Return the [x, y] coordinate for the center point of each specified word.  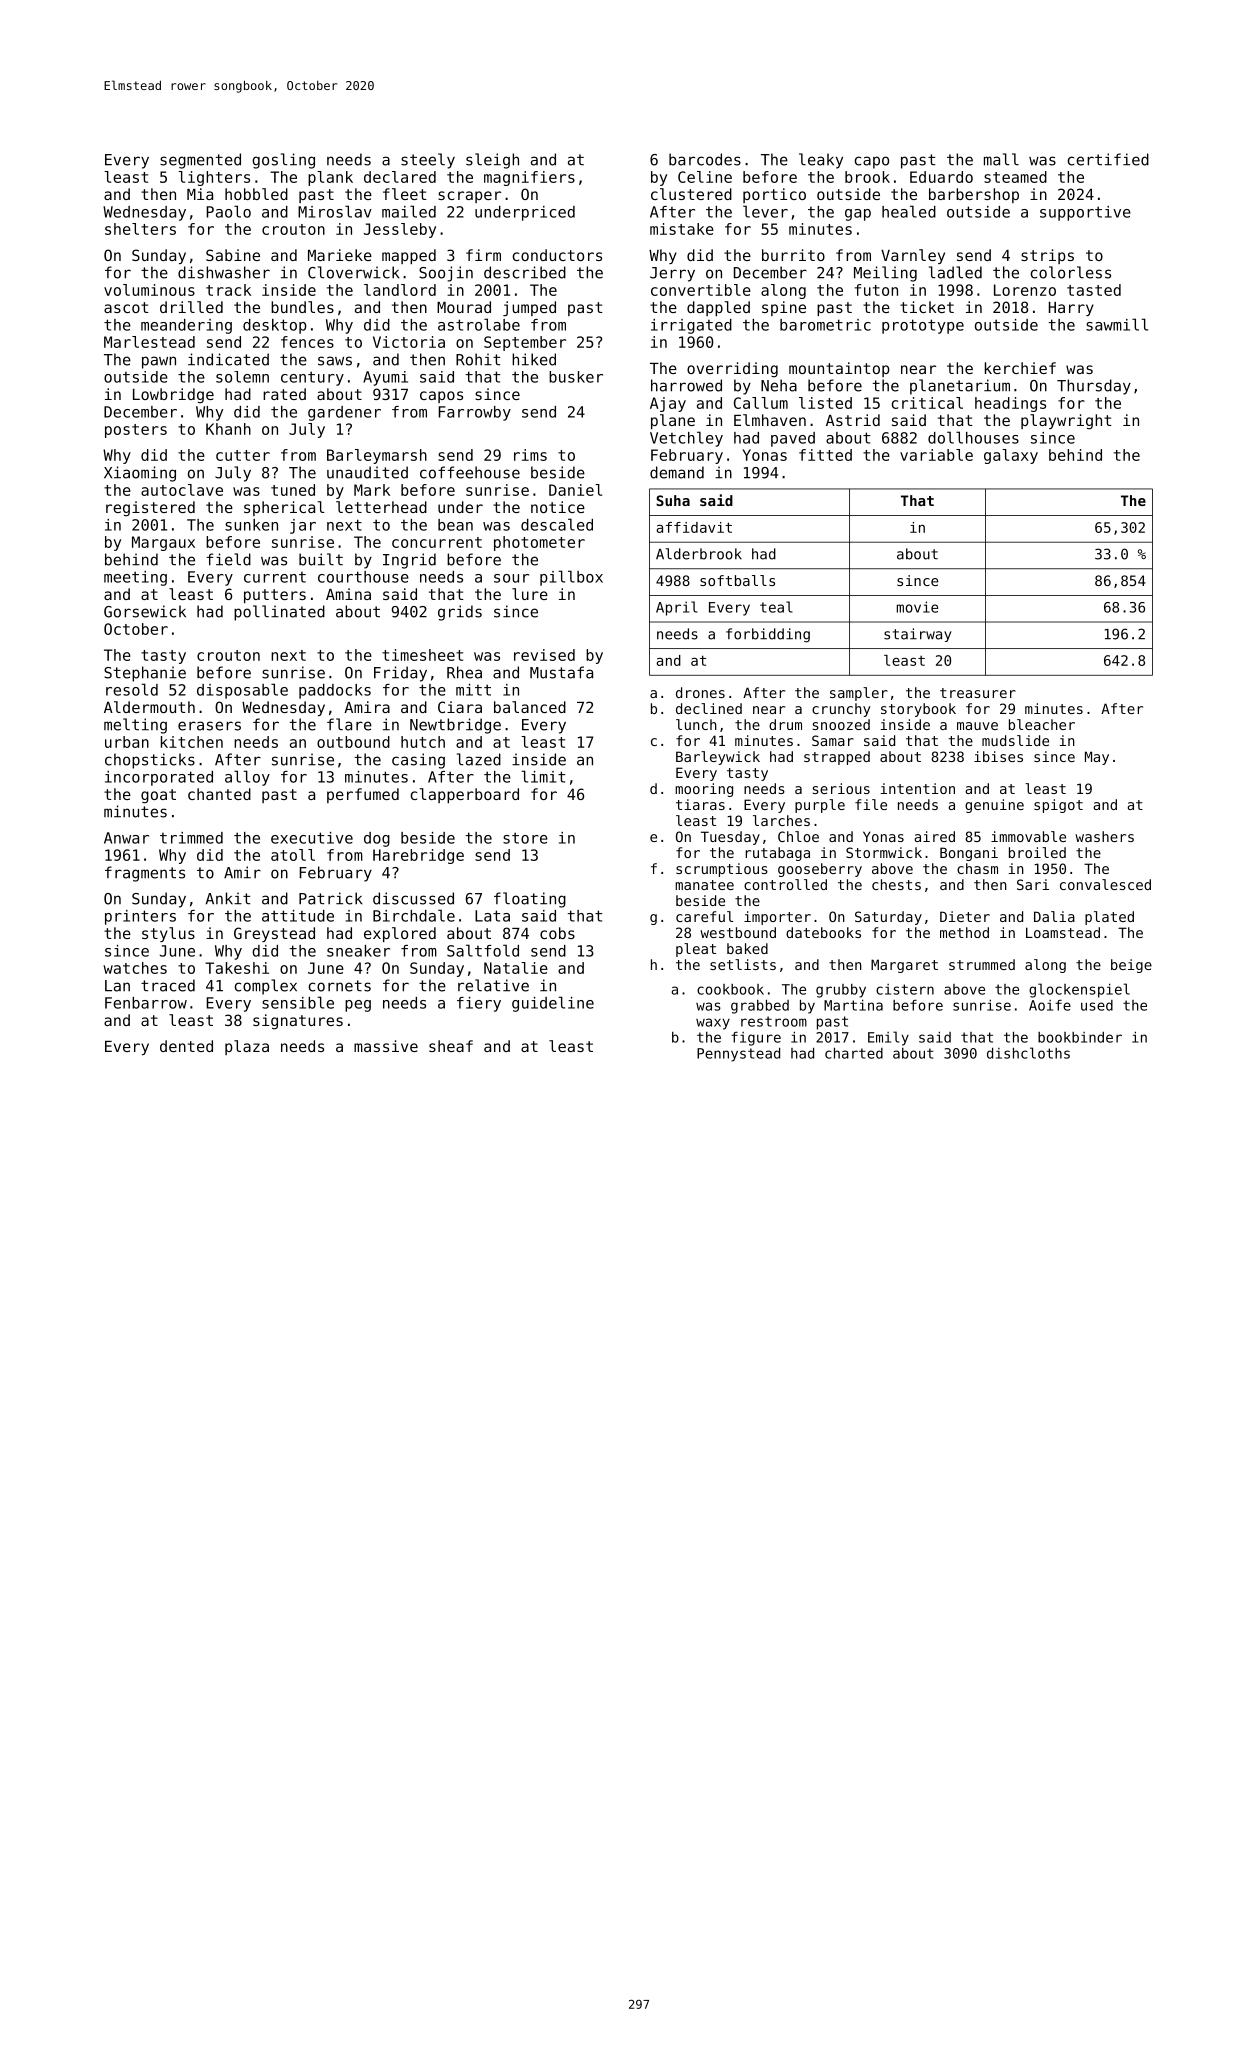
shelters [140, 229]
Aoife [1050, 1005]
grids [460, 613]
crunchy [841, 710]
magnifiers [529, 178]
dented [186, 1046]
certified [1108, 159]
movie [917, 607]
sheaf [451, 1046]
